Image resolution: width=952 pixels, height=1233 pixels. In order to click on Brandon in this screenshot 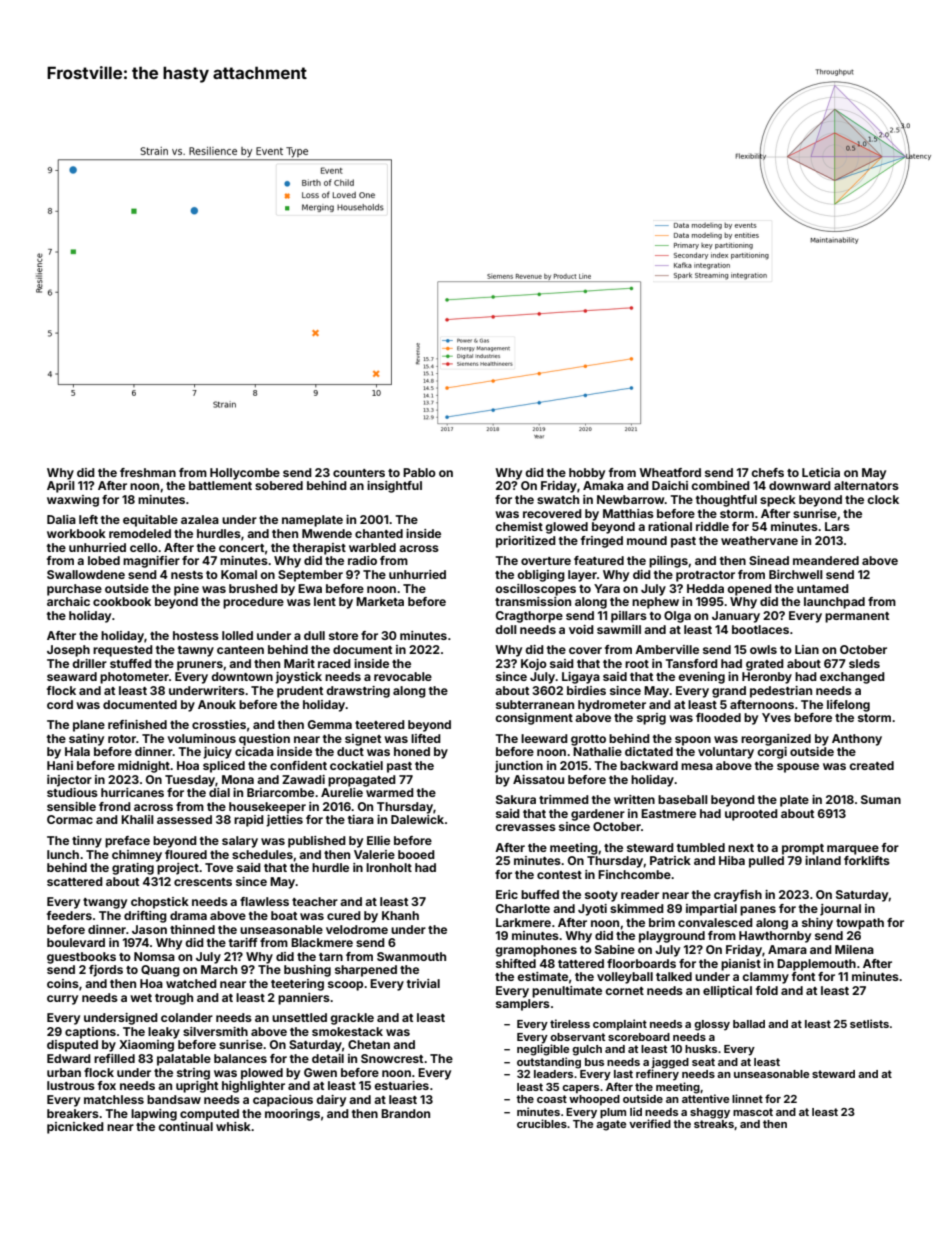, I will do `click(405, 1113)`.
